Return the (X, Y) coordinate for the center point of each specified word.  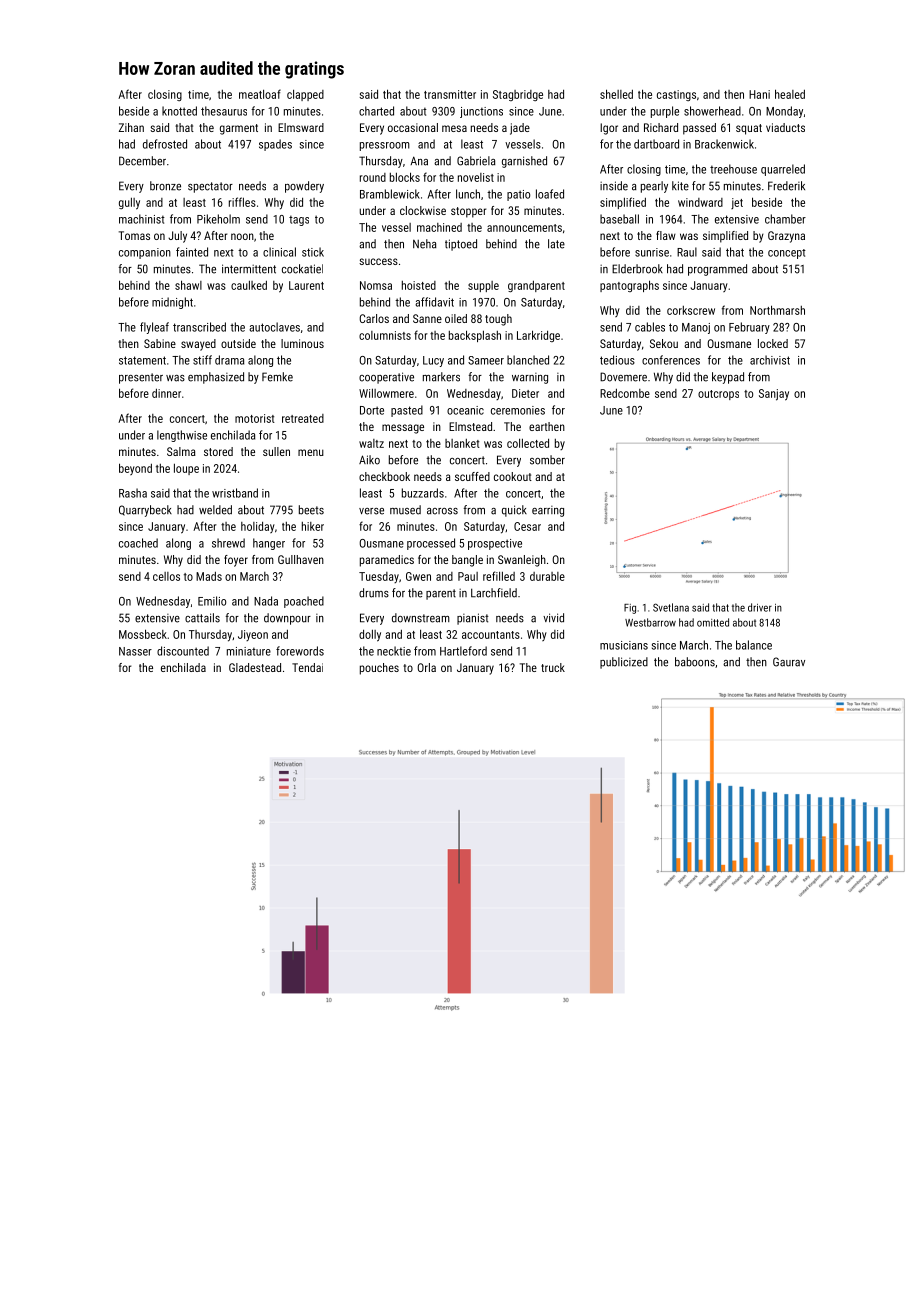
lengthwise (182, 436)
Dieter (525, 393)
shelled (616, 94)
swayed (198, 345)
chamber (785, 219)
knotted (179, 111)
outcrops (718, 395)
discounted (183, 651)
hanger (269, 544)
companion (145, 253)
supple (483, 286)
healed (790, 94)
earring (548, 511)
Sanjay (774, 395)
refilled (499, 576)
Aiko (369, 460)
